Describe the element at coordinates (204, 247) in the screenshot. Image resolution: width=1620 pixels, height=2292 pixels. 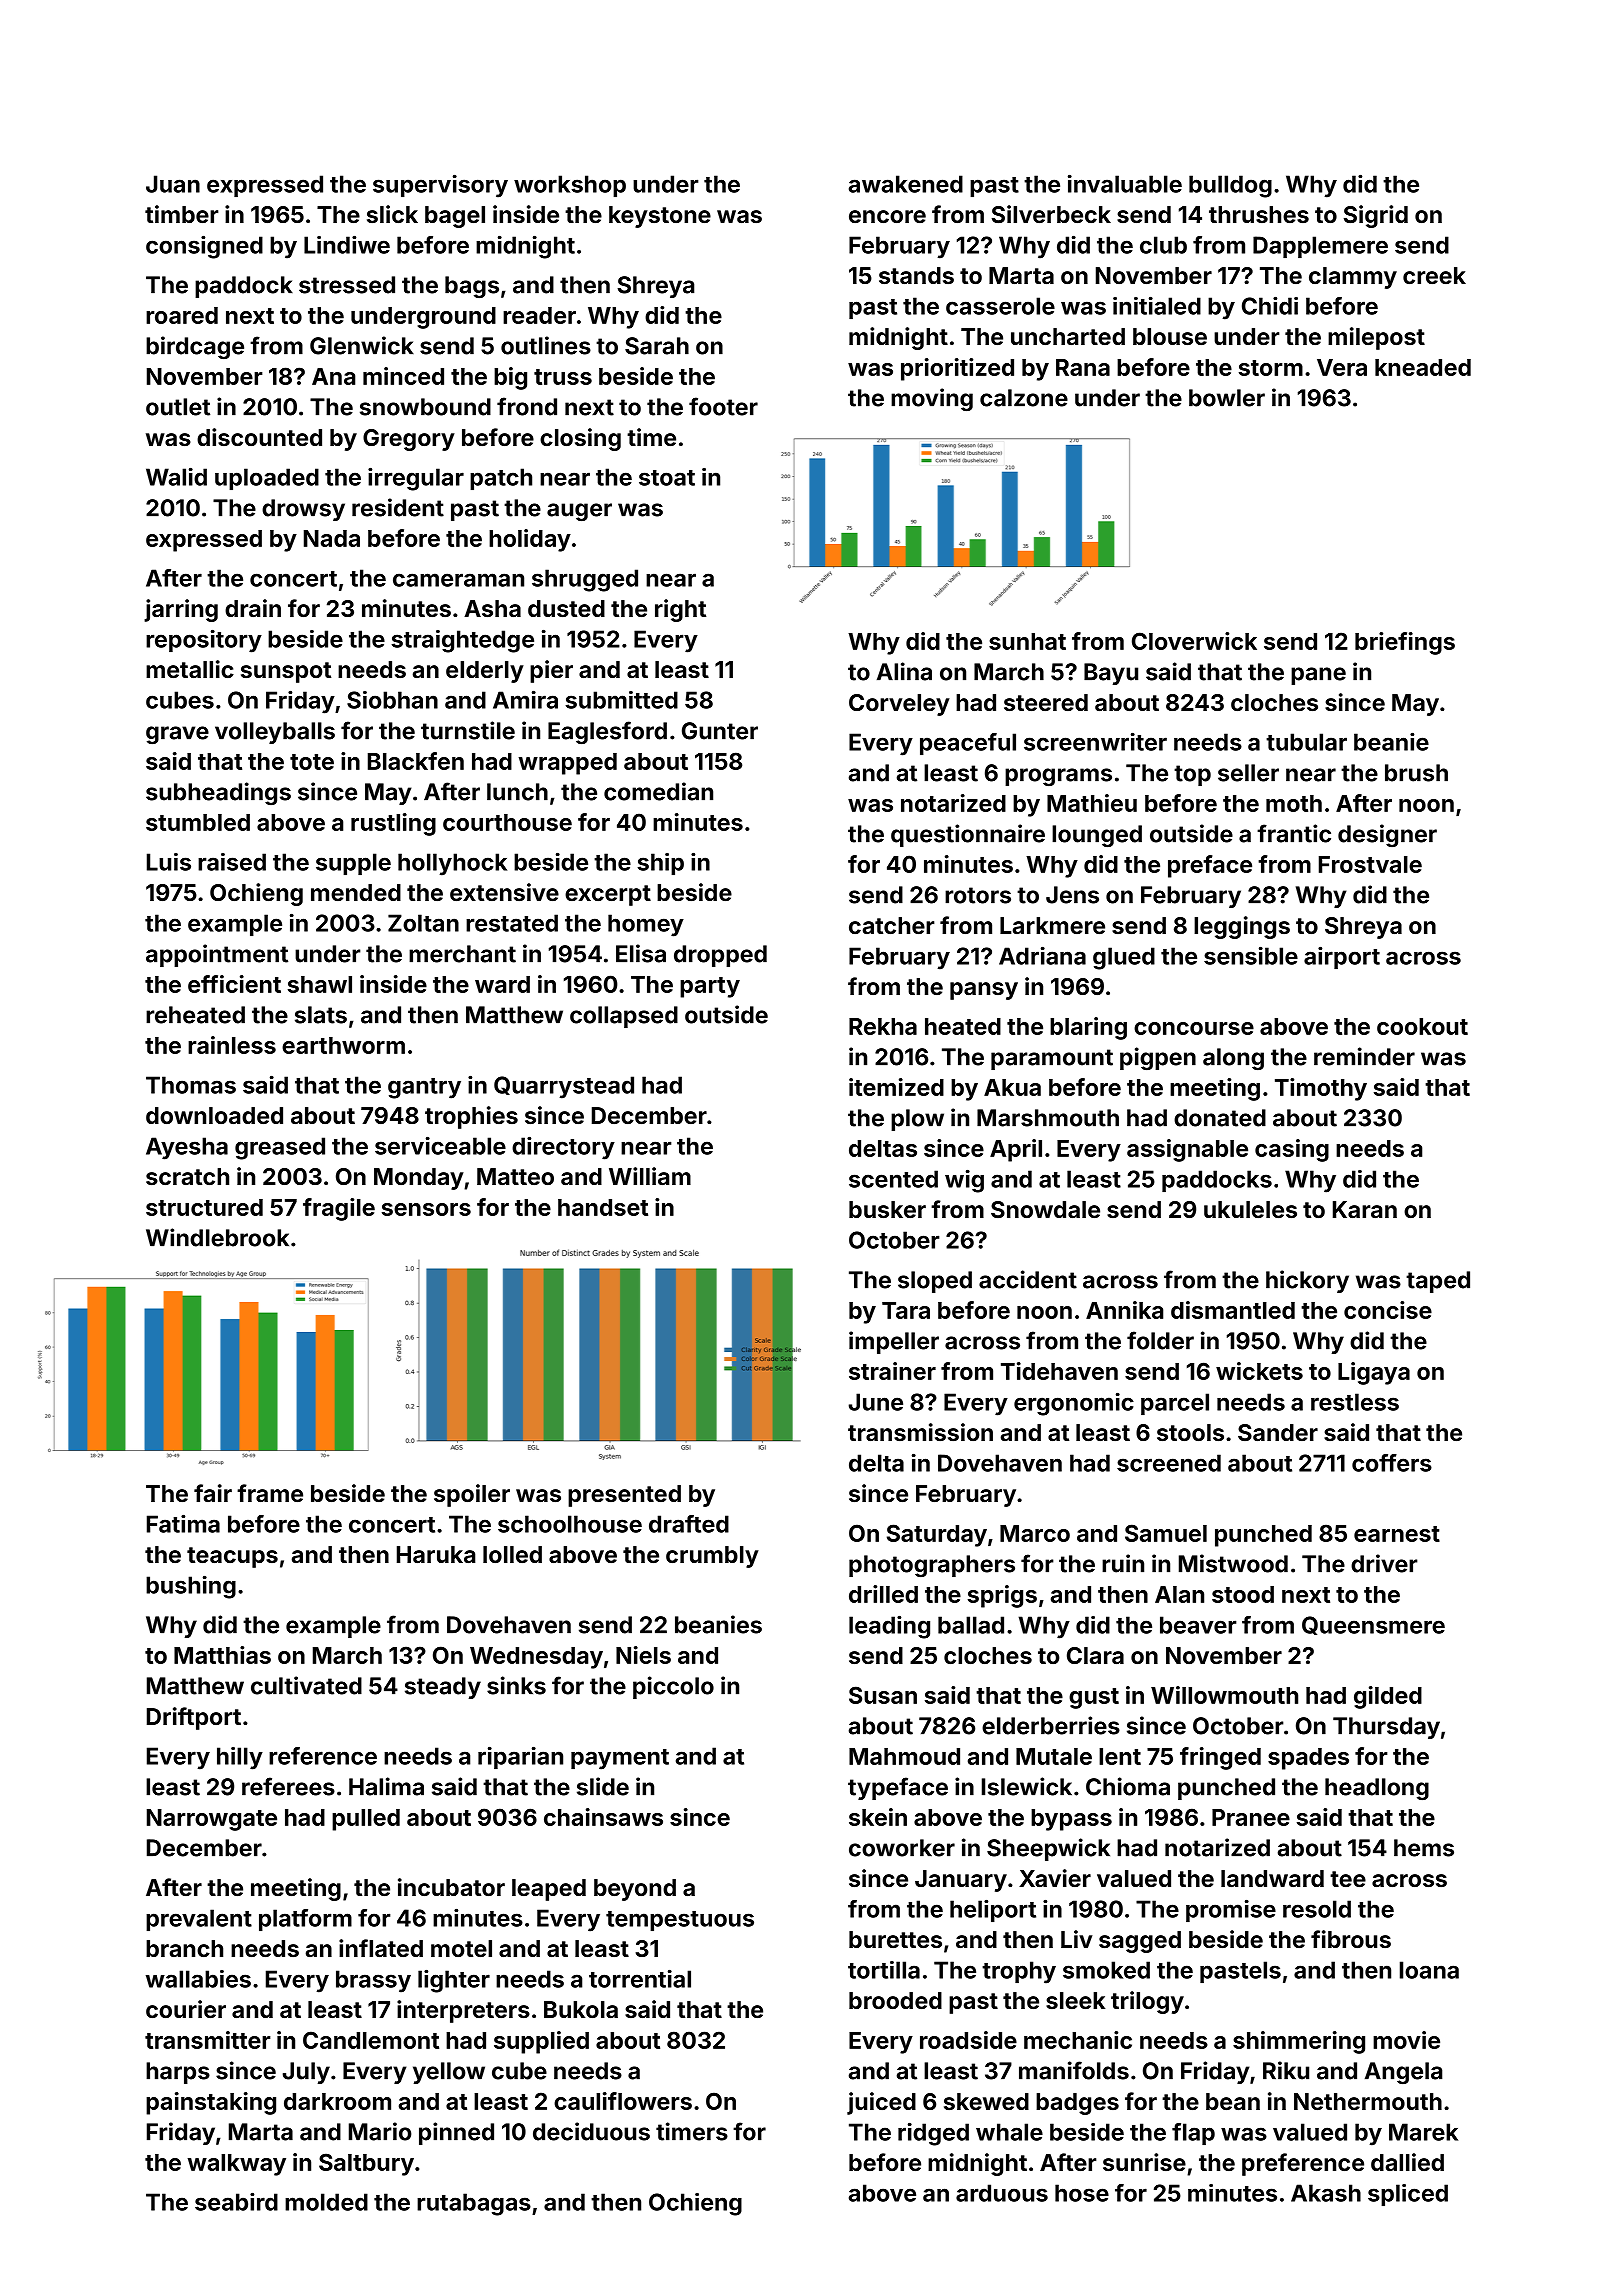
I see `consigned` at that location.
